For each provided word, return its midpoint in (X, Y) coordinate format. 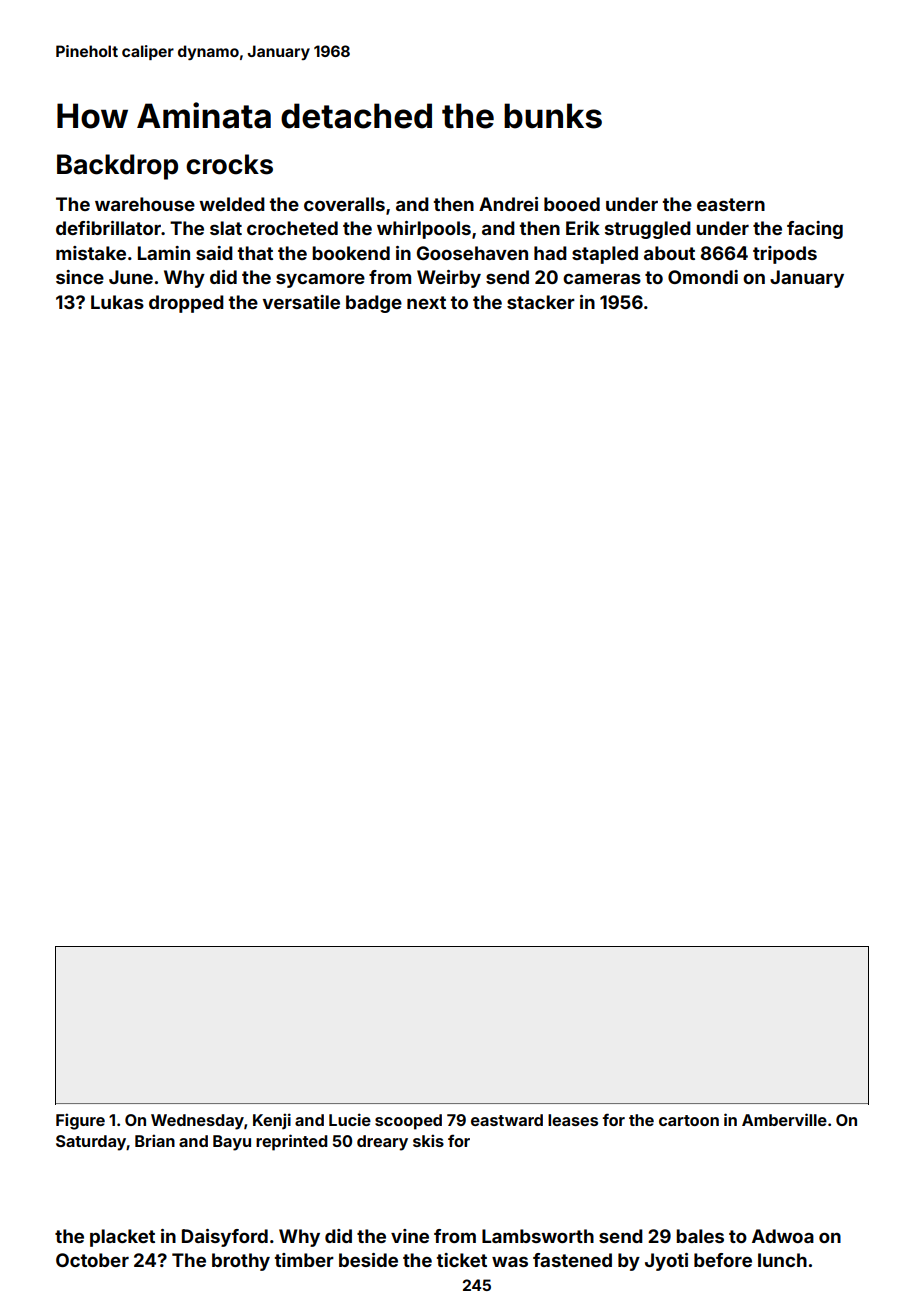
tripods (785, 255)
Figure (80, 1121)
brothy (241, 1262)
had (550, 253)
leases (573, 1120)
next (426, 302)
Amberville (784, 1119)
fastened (572, 1260)
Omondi (703, 277)
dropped (186, 304)
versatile (301, 302)
